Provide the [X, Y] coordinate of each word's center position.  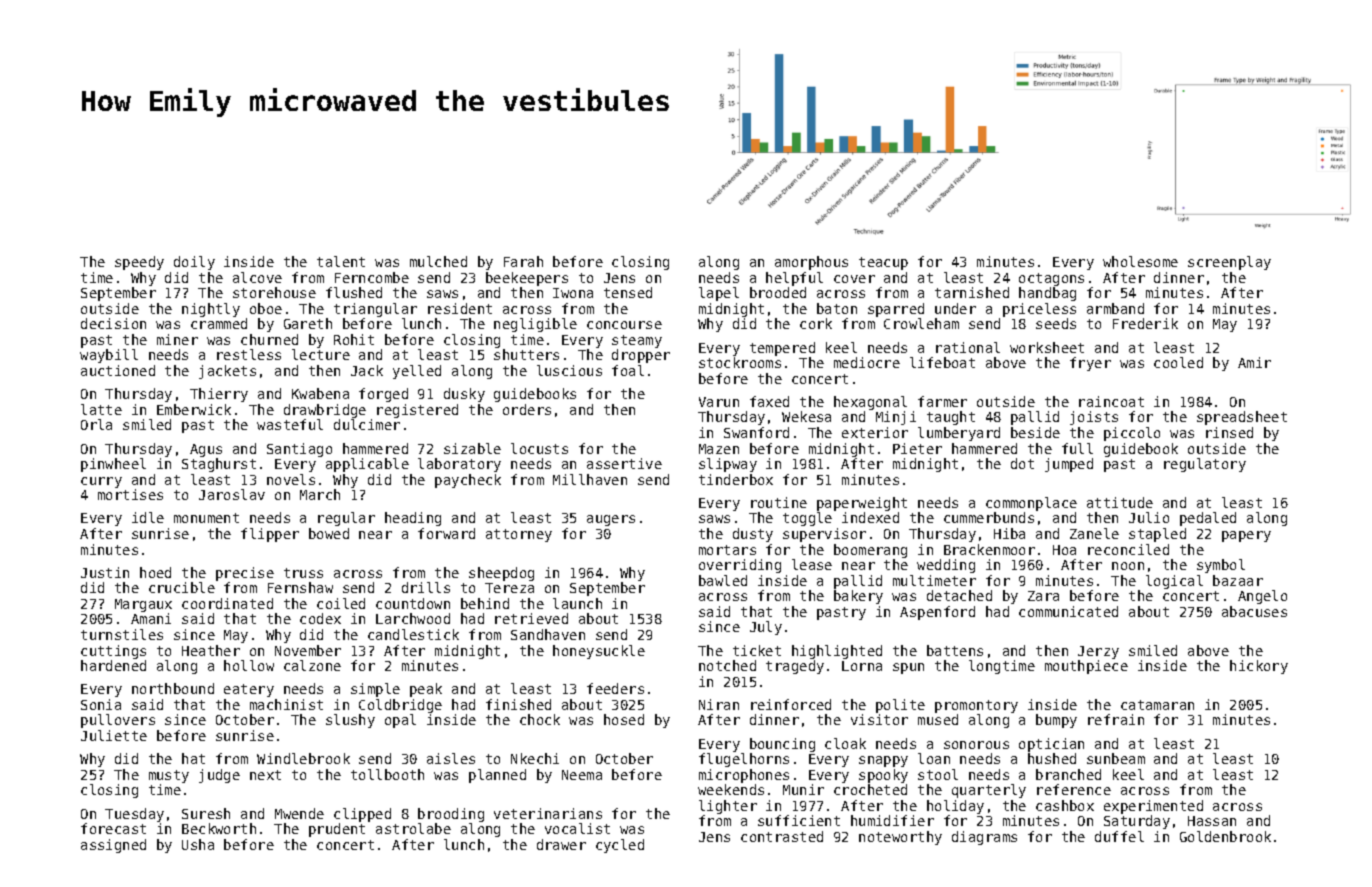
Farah [523, 261]
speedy [139, 263]
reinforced [791, 704]
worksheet [1047, 347]
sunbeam [1116, 758]
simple [375, 690]
